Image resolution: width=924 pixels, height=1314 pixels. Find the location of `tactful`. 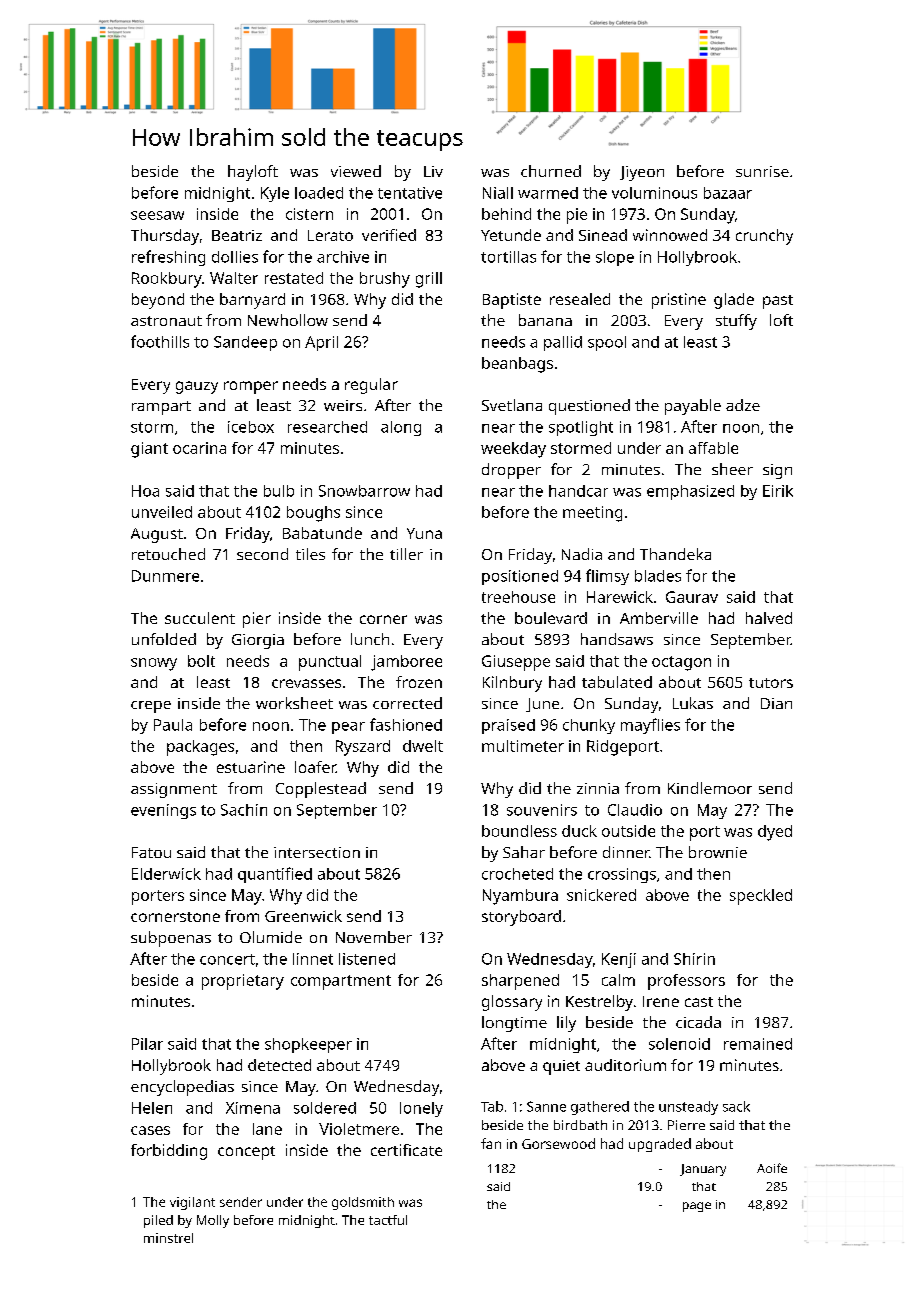

tactful is located at coordinates (388, 1220).
